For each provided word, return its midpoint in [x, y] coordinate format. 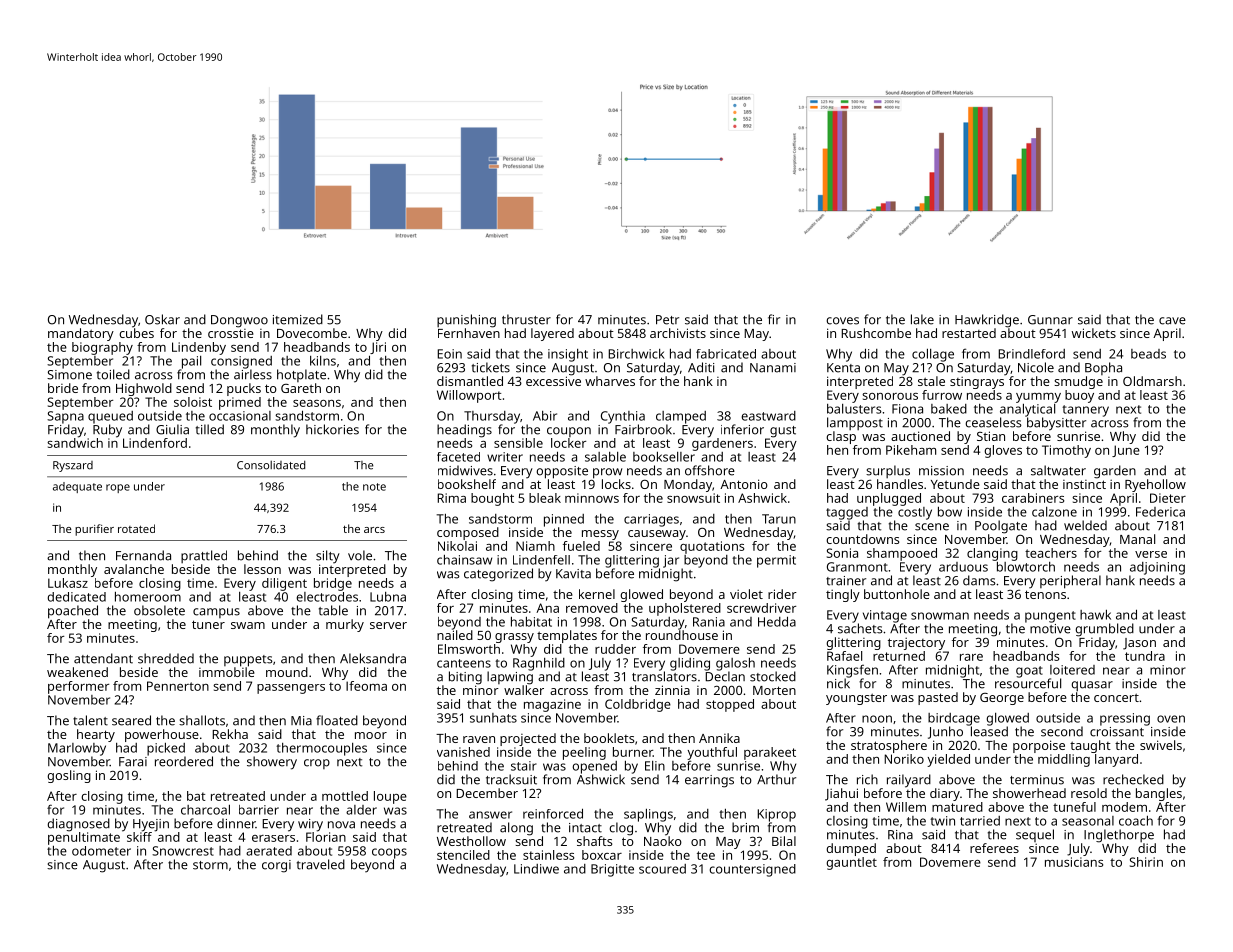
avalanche [134, 569]
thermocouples [321, 749]
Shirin [1146, 862]
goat [1029, 672]
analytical [1027, 410]
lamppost [855, 423]
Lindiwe [536, 869]
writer [505, 457]
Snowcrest [183, 851]
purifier [94, 530]
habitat [531, 622]
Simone [69, 375]
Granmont [857, 567]
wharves [610, 381]
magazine [552, 705]
